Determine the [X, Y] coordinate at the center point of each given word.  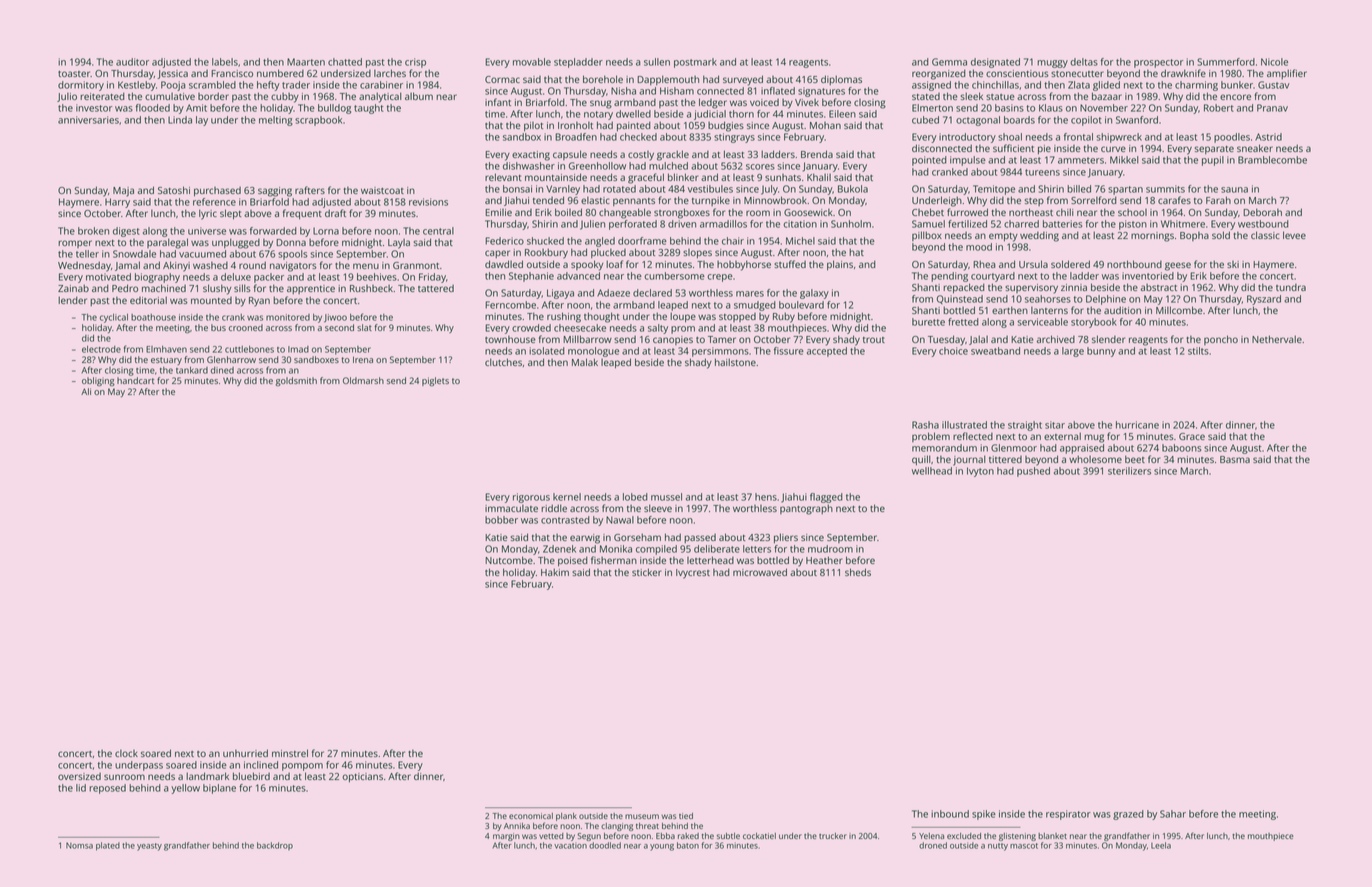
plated [108, 846]
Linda [180, 120]
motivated [108, 277]
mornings [1152, 237]
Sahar [1173, 814]
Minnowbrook [775, 200]
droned [933, 845]
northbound [1134, 264]
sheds [858, 572]
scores [760, 167]
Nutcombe [509, 560]
